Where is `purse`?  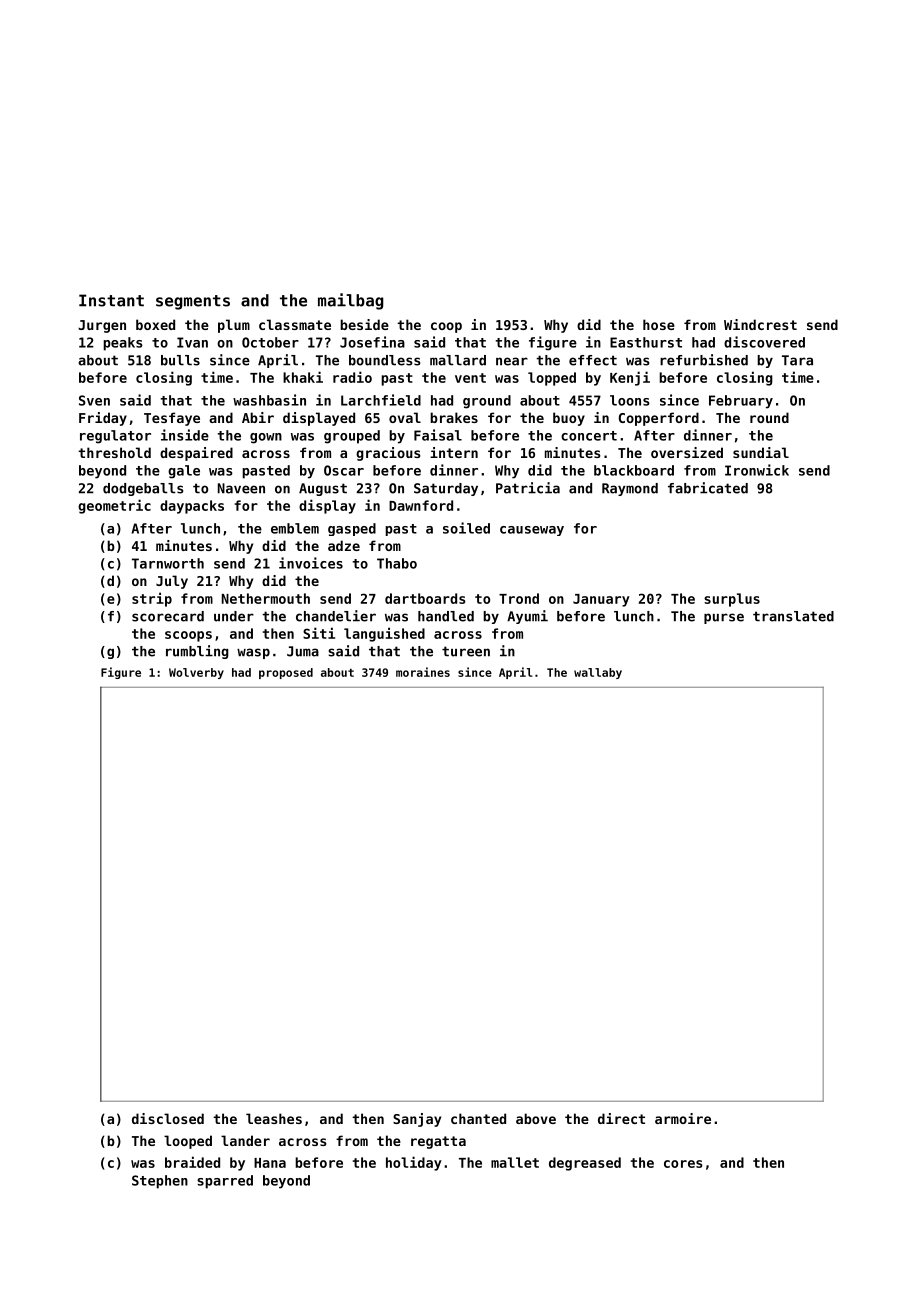 purse is located at coordinates (724, 618).
